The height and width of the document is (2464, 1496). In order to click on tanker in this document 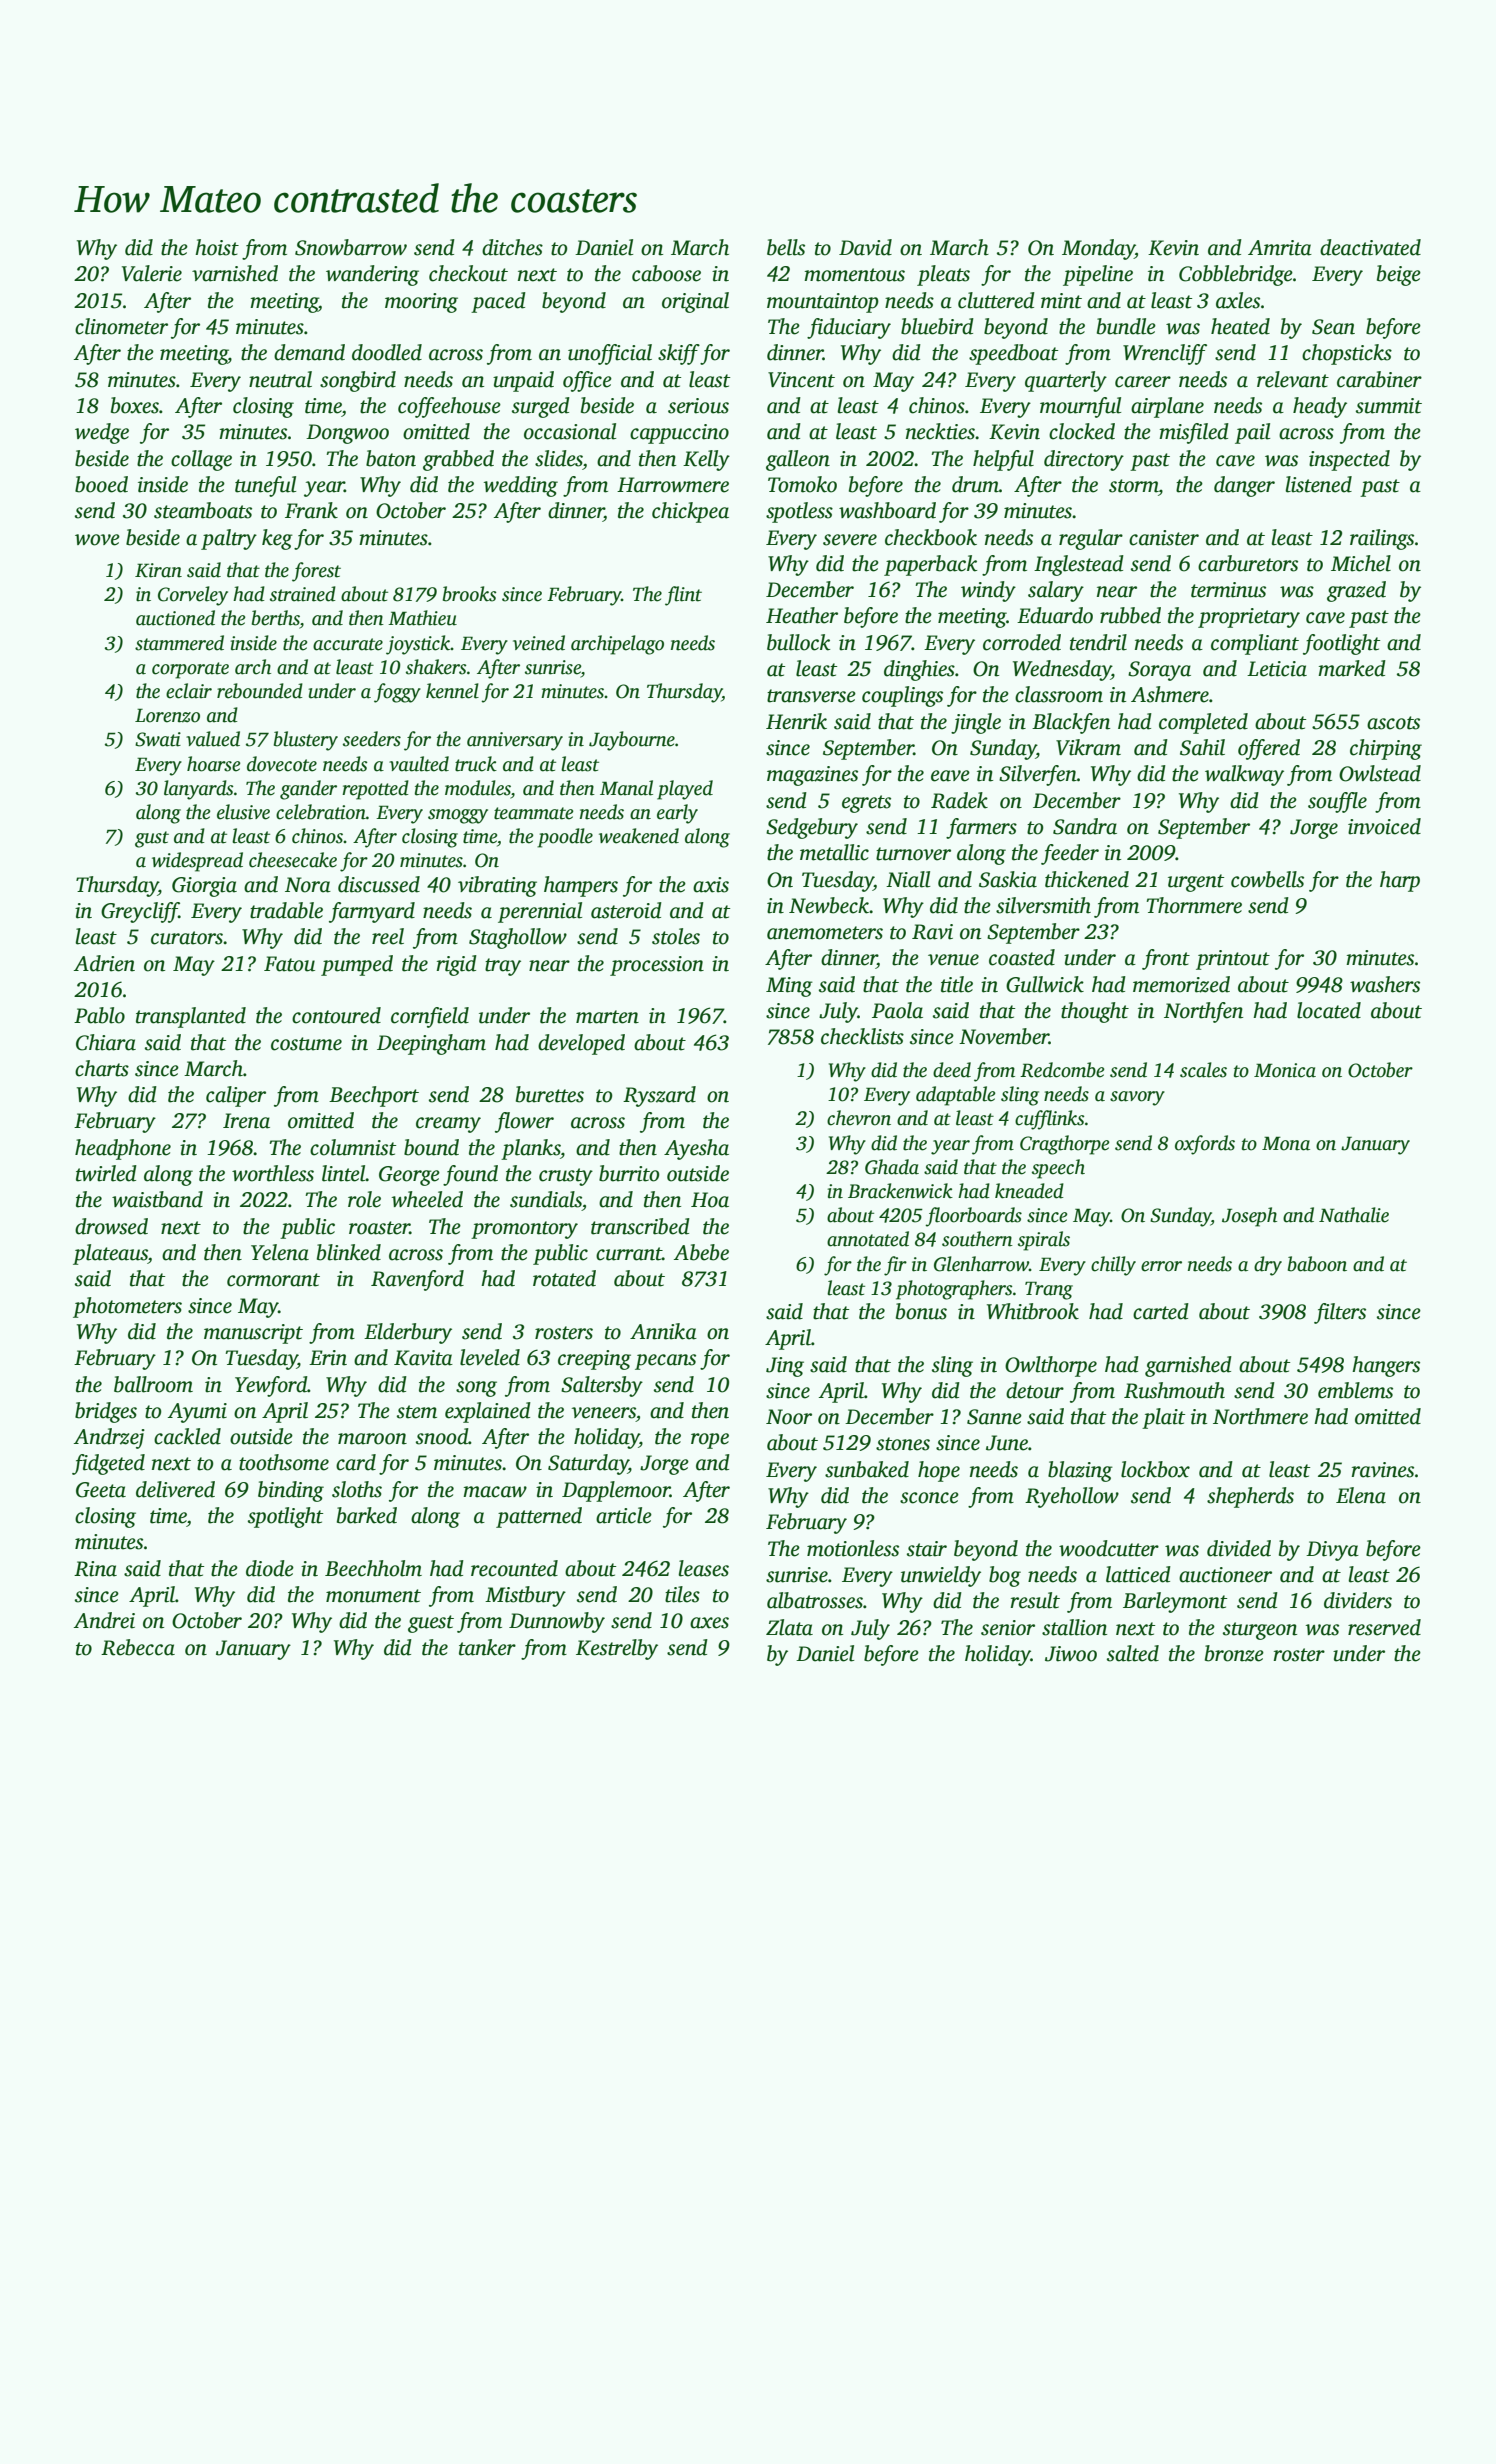, I will do `click(487, 1647)`.
